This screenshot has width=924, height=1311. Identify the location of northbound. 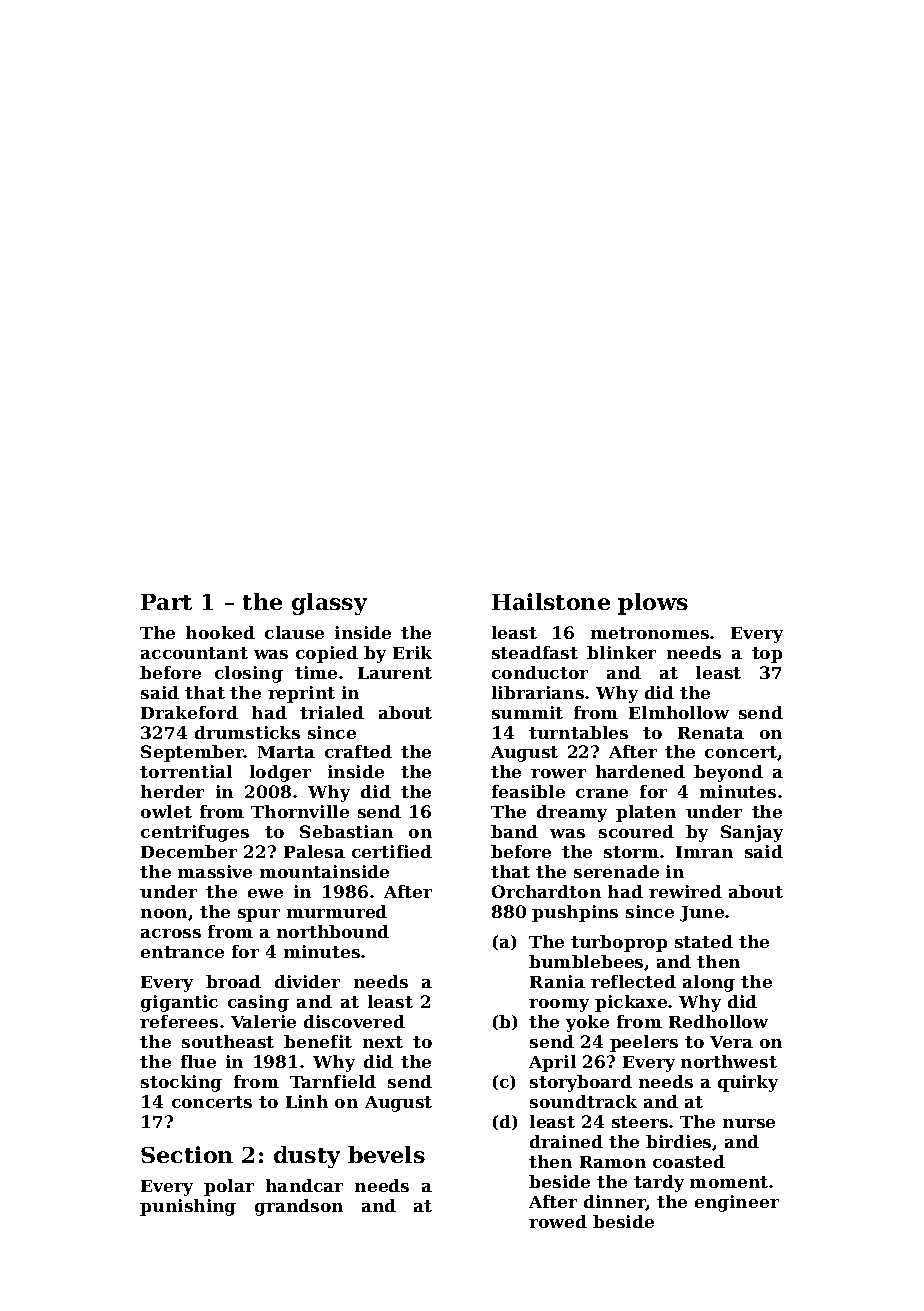
(333, 931).
